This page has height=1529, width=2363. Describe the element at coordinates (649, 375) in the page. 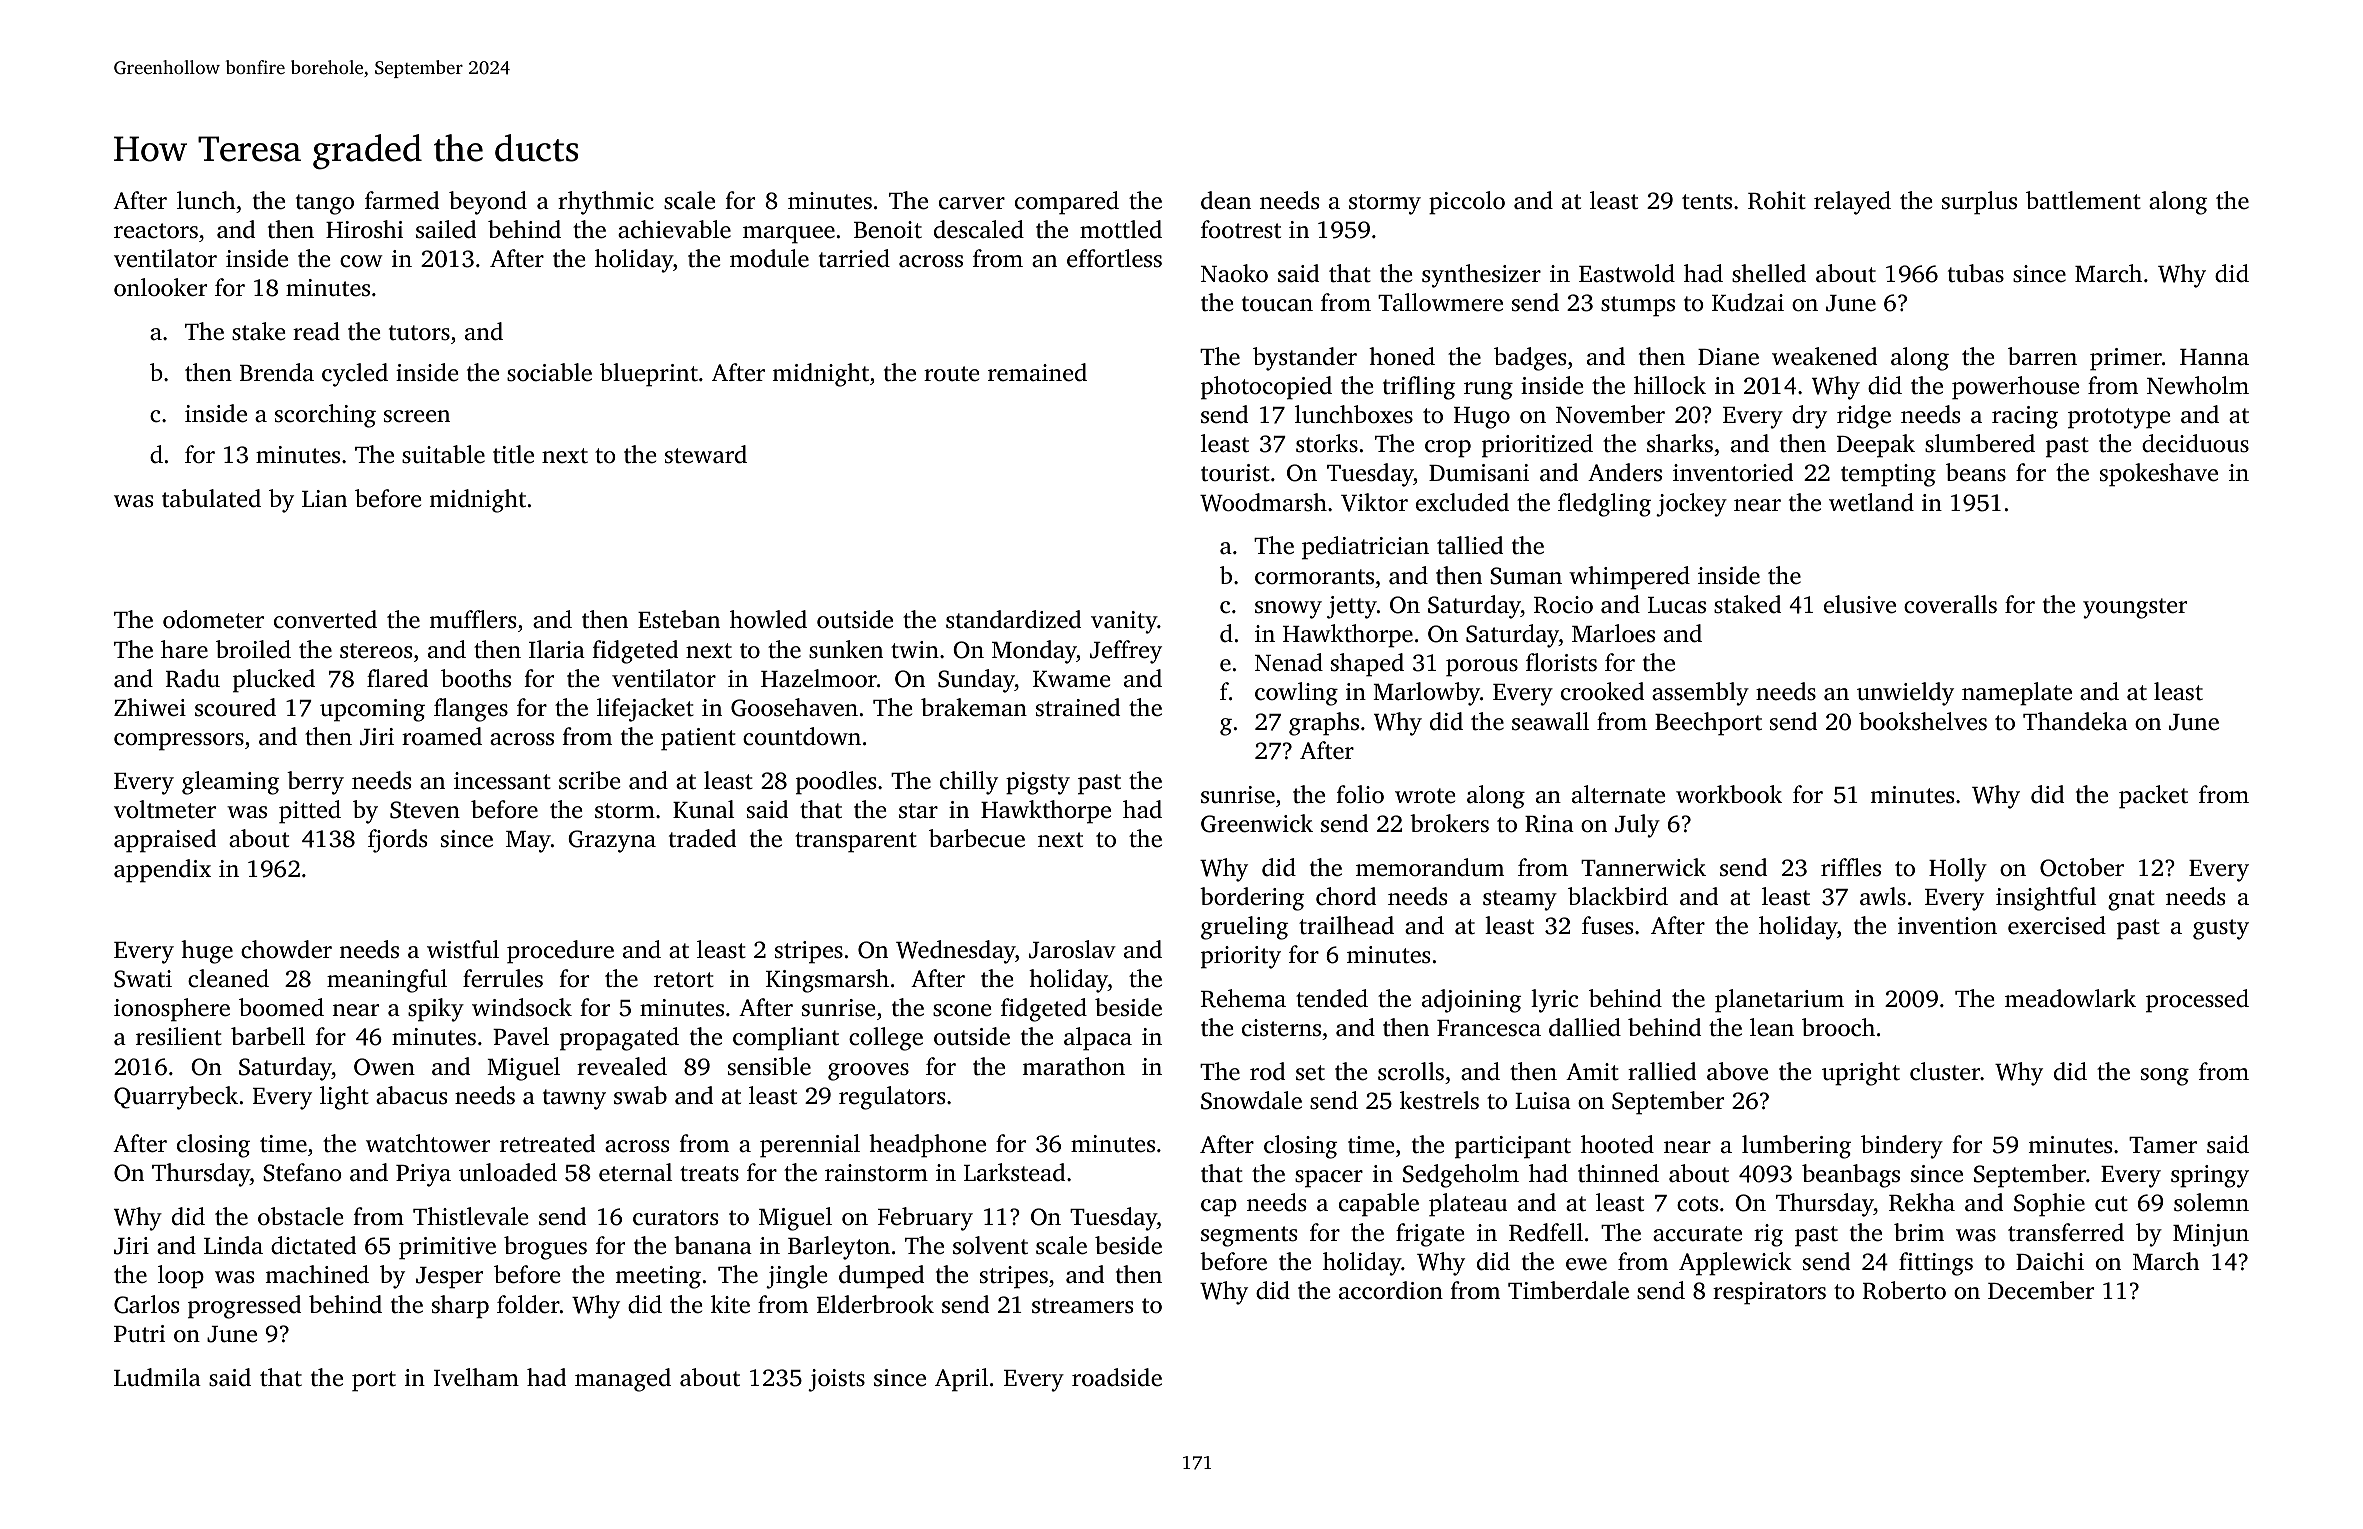

I see `blueprint` at that location.
